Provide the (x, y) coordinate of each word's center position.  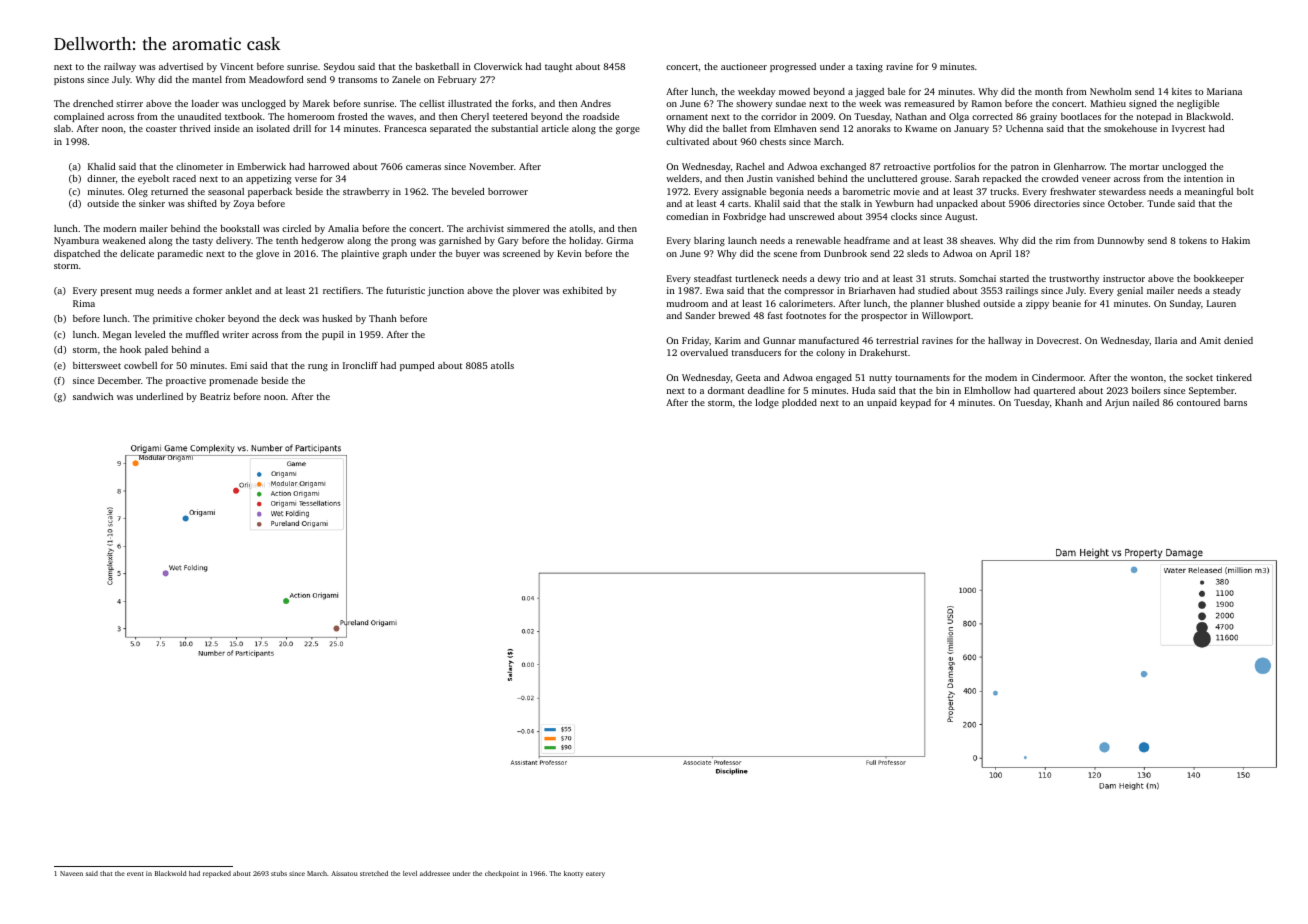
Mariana (1224, 91)
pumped (417, 366)
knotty (573, 874)
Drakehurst (883, 352)
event (135, 874)
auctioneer (744, 66)
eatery (595, 875)
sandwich (93, 396)
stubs (279, 873)
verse (306, 179)
